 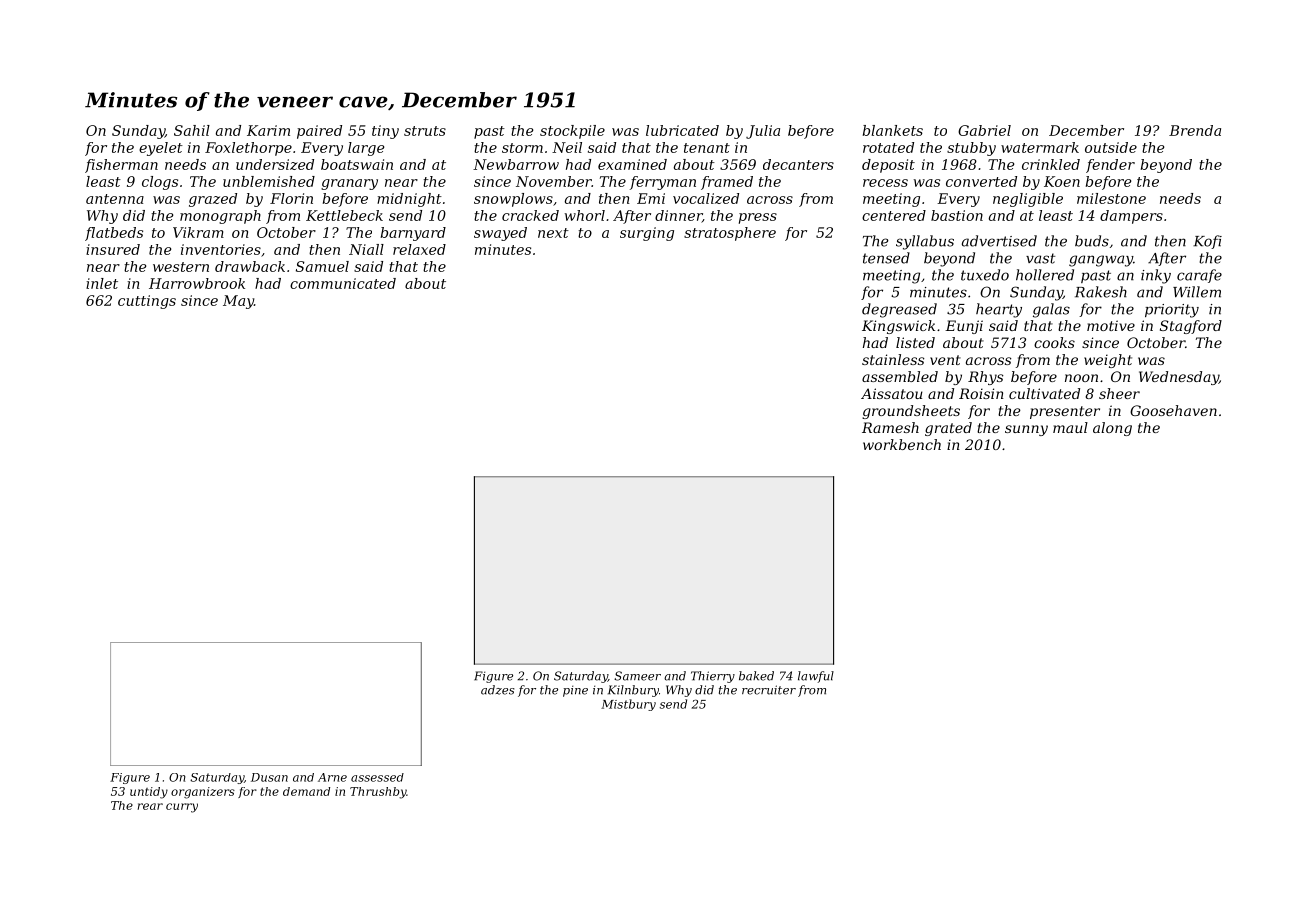 I want to click on along, so click(x=1112, y=429).
